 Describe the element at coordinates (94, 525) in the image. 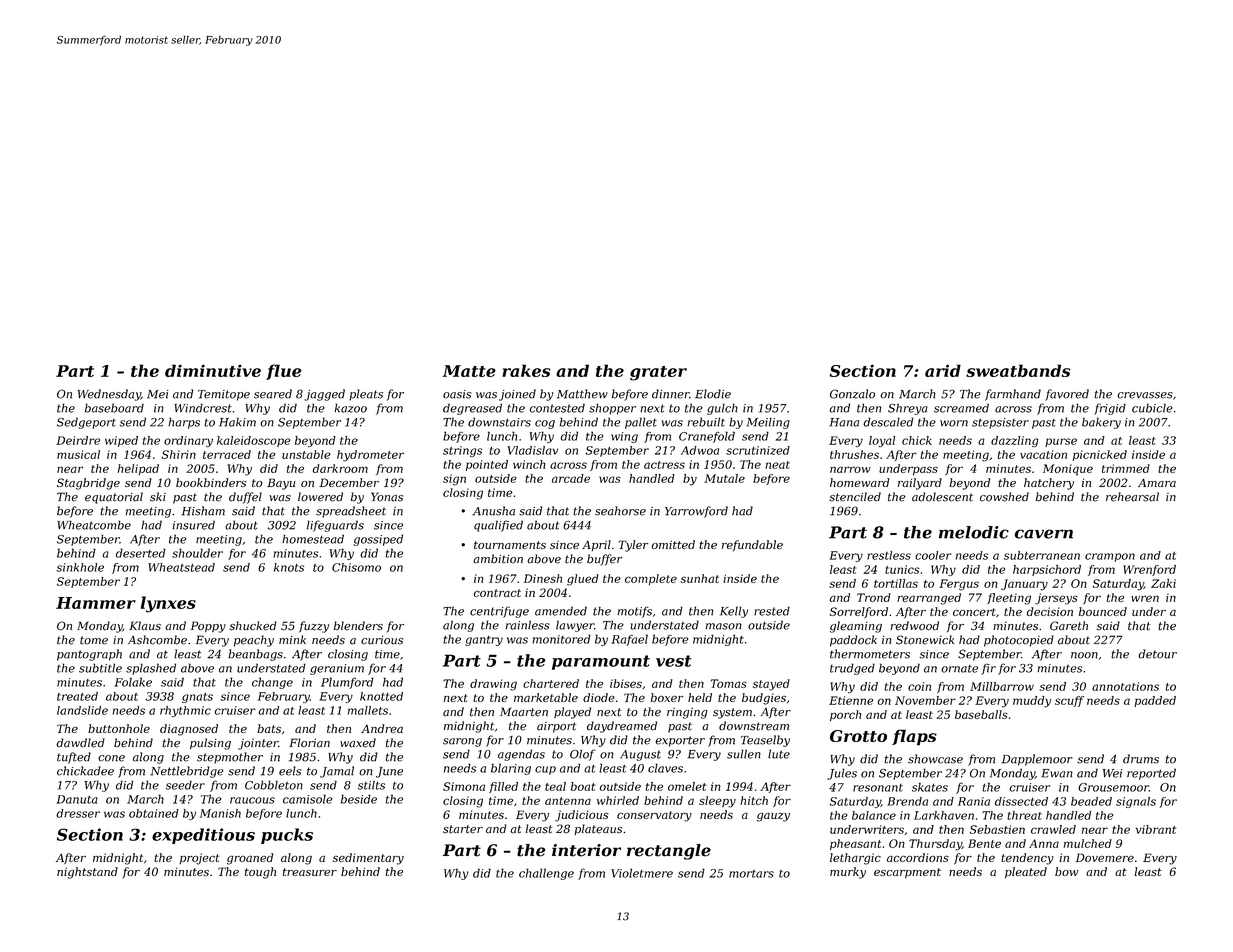

I see `Wheatcombe` at that location.
